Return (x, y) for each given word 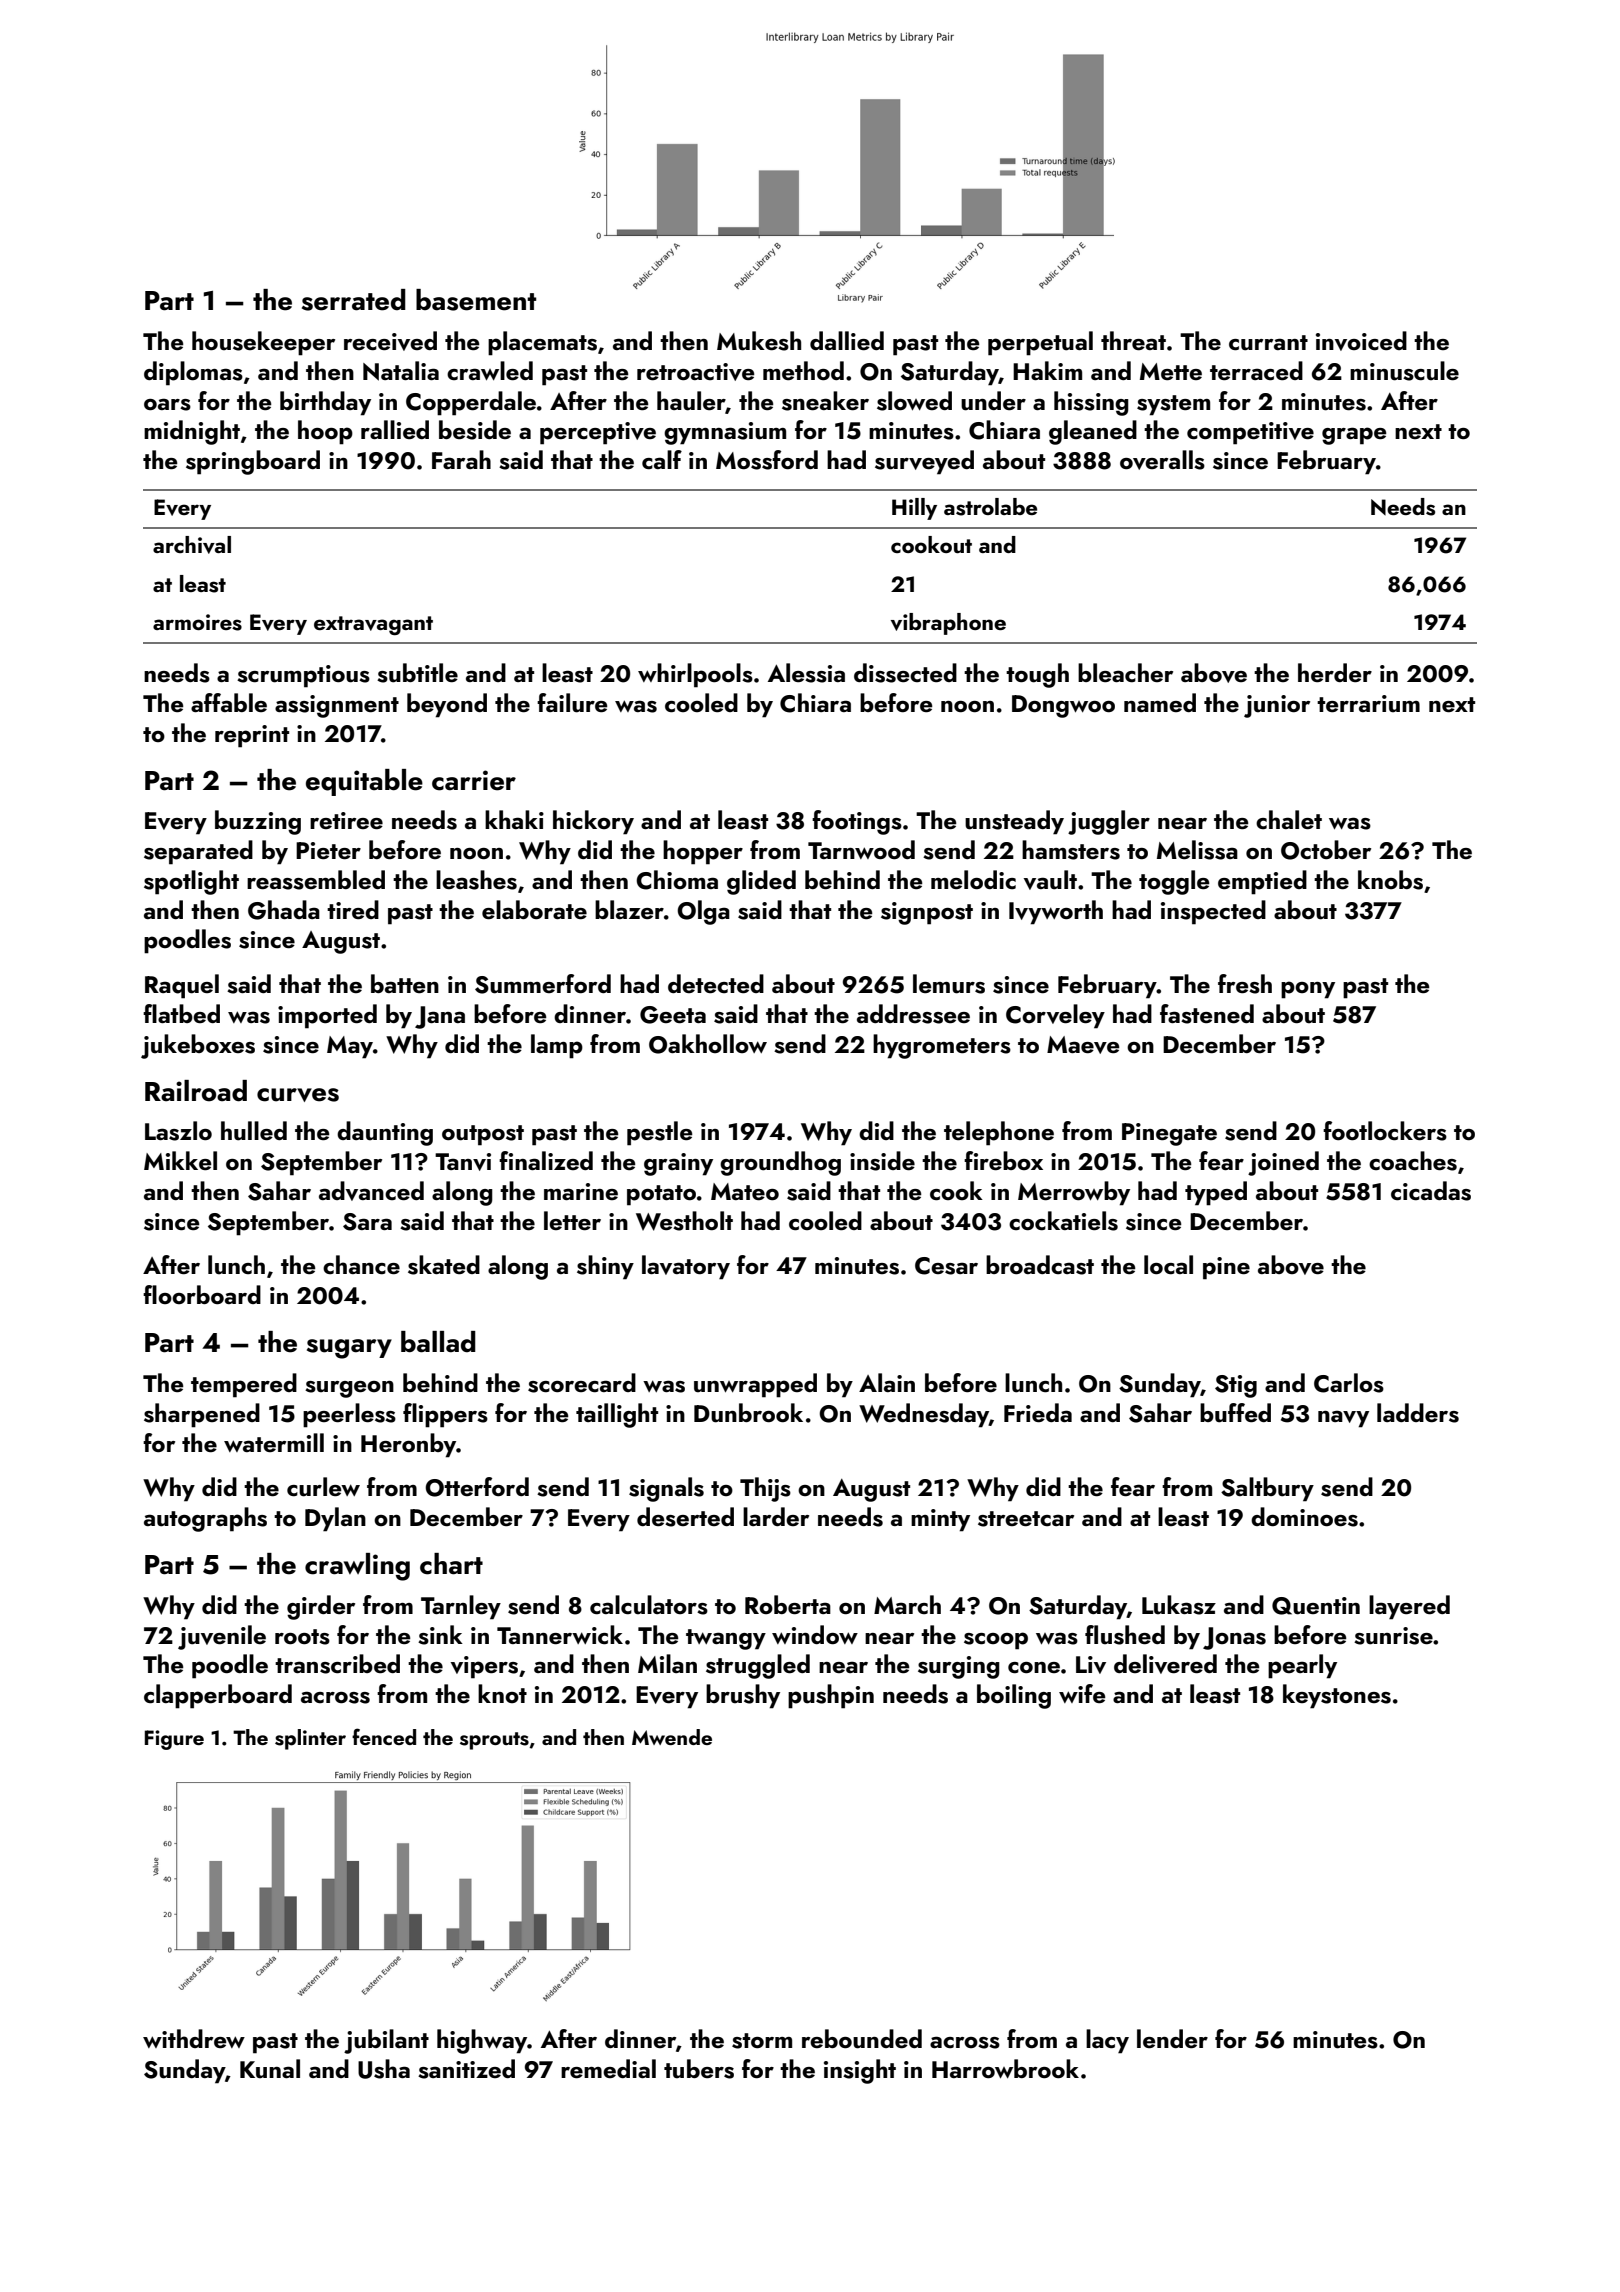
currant (1268, 343)
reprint (252, 736)
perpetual (1040, 343)
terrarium (1368, 704)
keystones (1337, 1696)
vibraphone (948, 624)
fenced (384, 1736)
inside (882, 1161)
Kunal (270, 2069)
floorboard (202, 1294)
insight (860, 2071)
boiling (1014, 1696)
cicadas (1431, 1191)
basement (476, 300)
